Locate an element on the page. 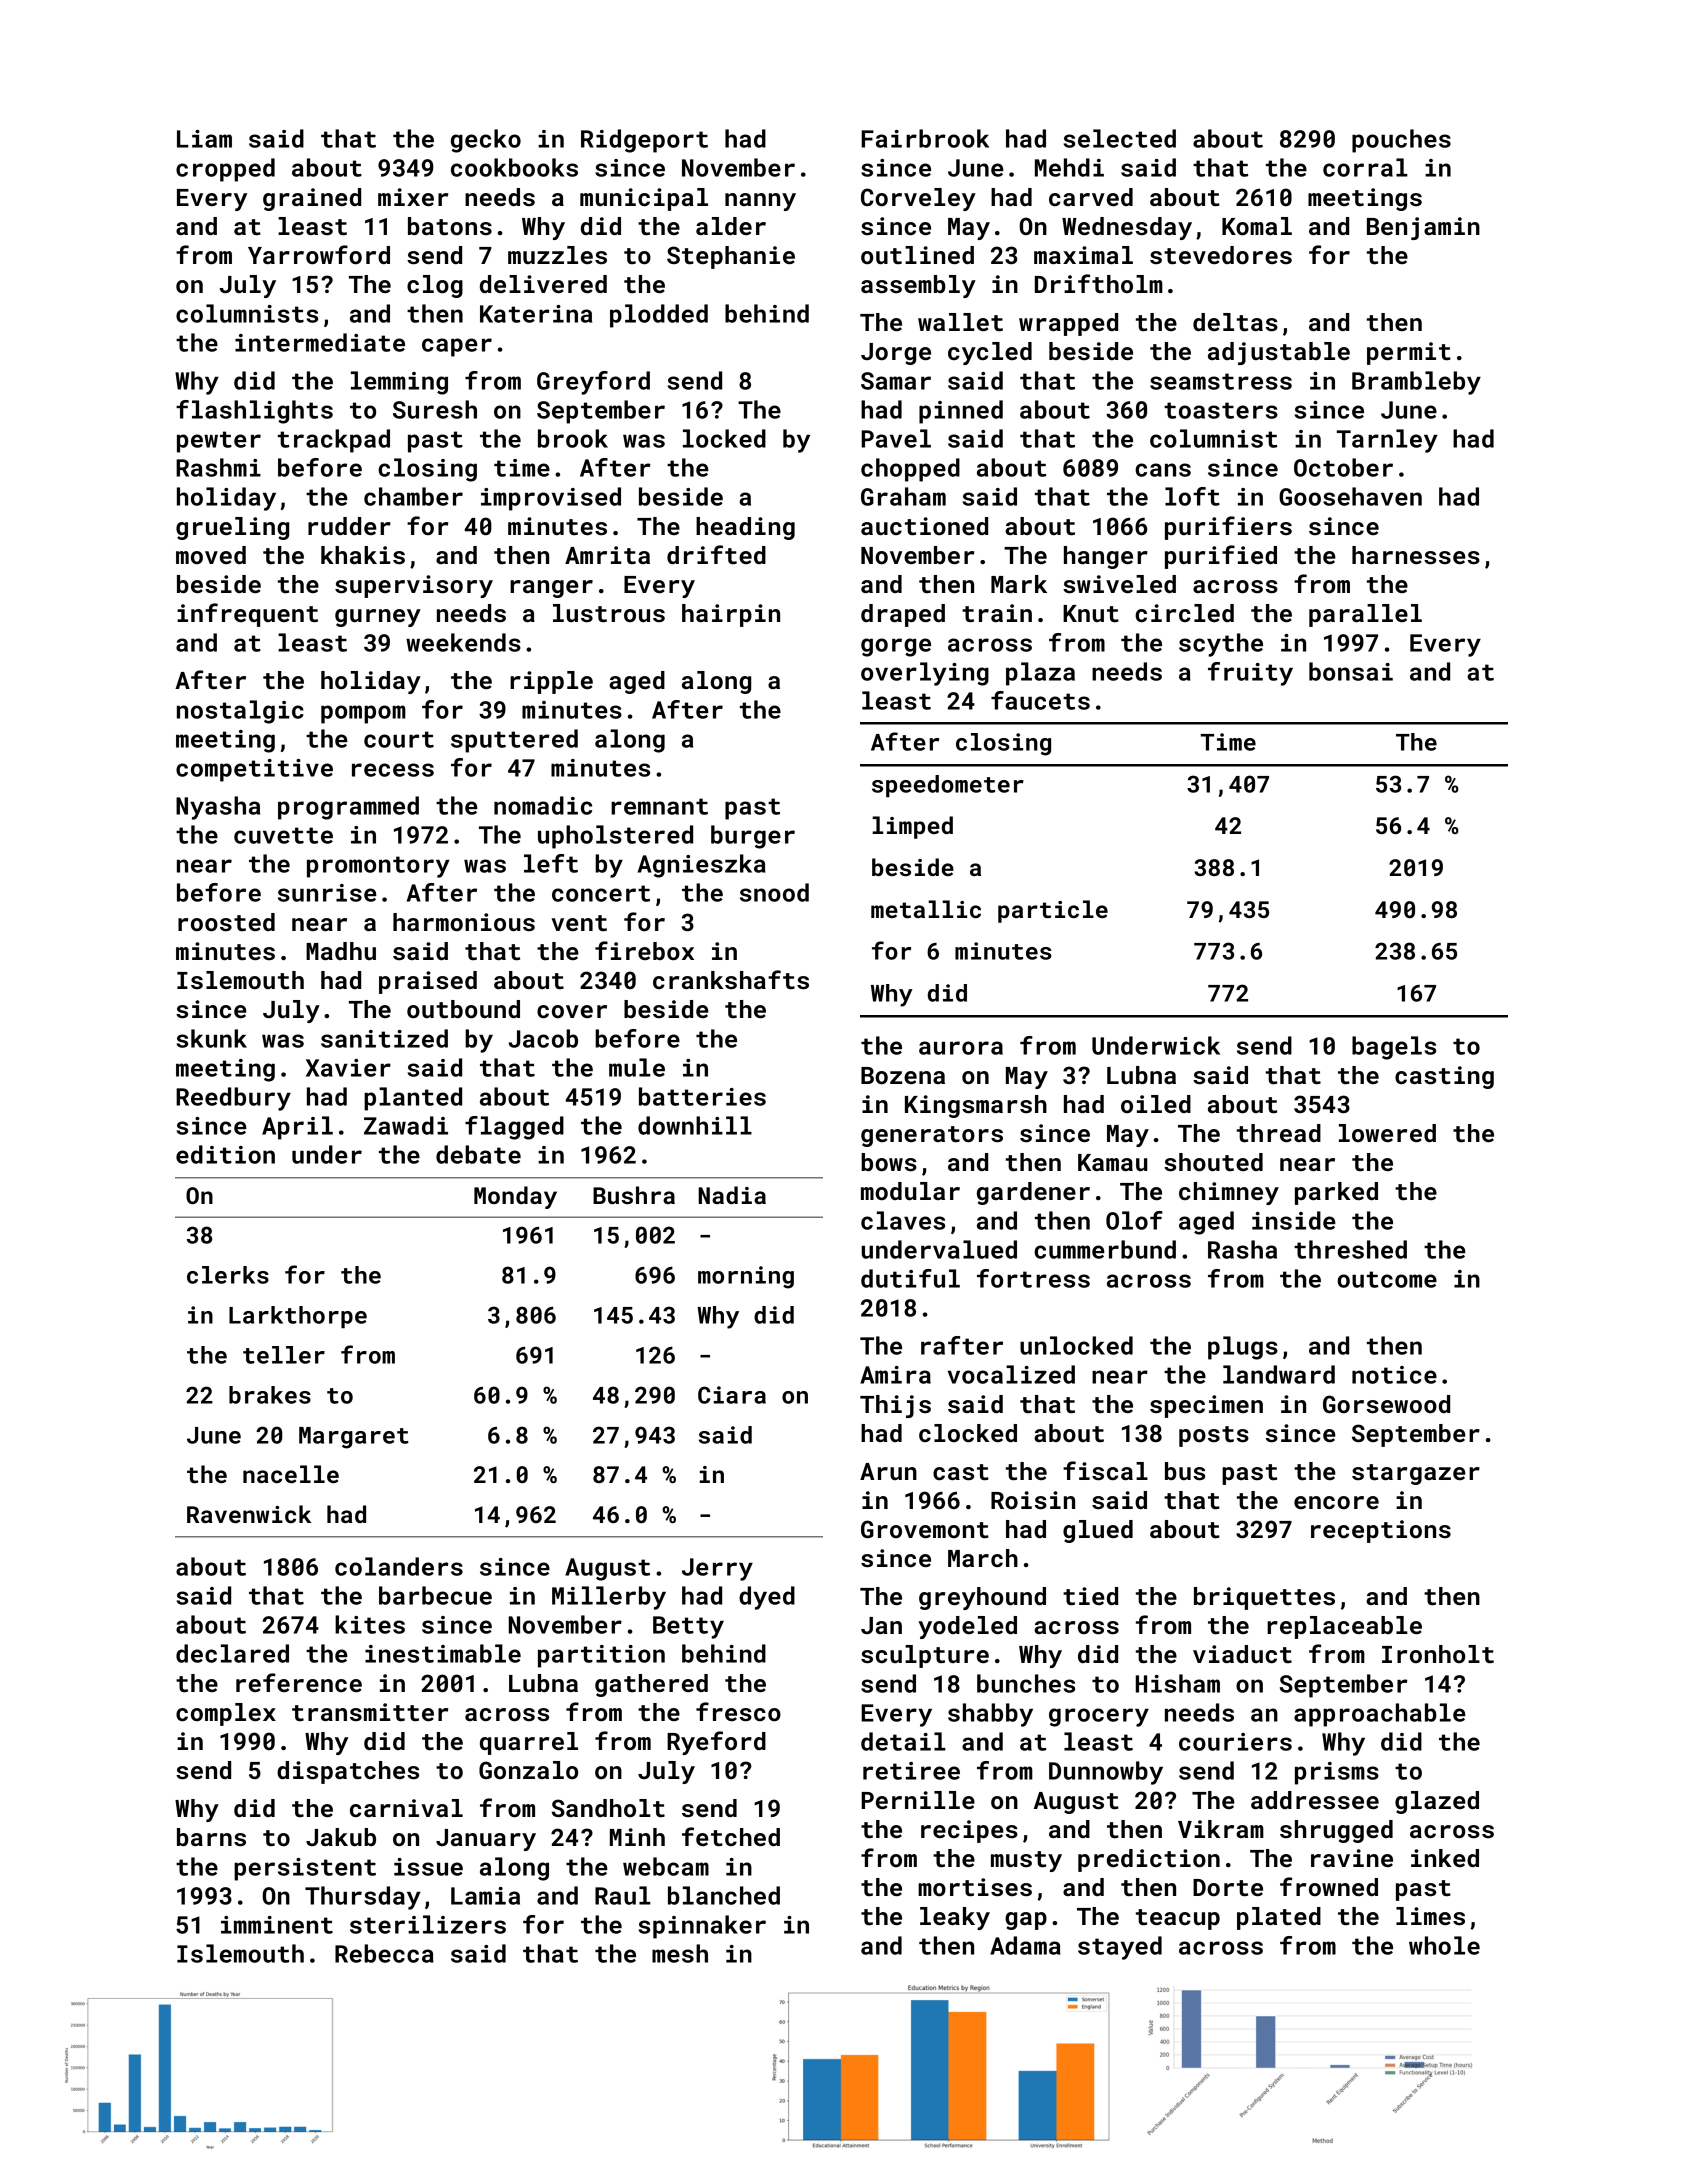 The height and width of the document is (2178, 1683). selected is located at coordinates (1120, 138).
